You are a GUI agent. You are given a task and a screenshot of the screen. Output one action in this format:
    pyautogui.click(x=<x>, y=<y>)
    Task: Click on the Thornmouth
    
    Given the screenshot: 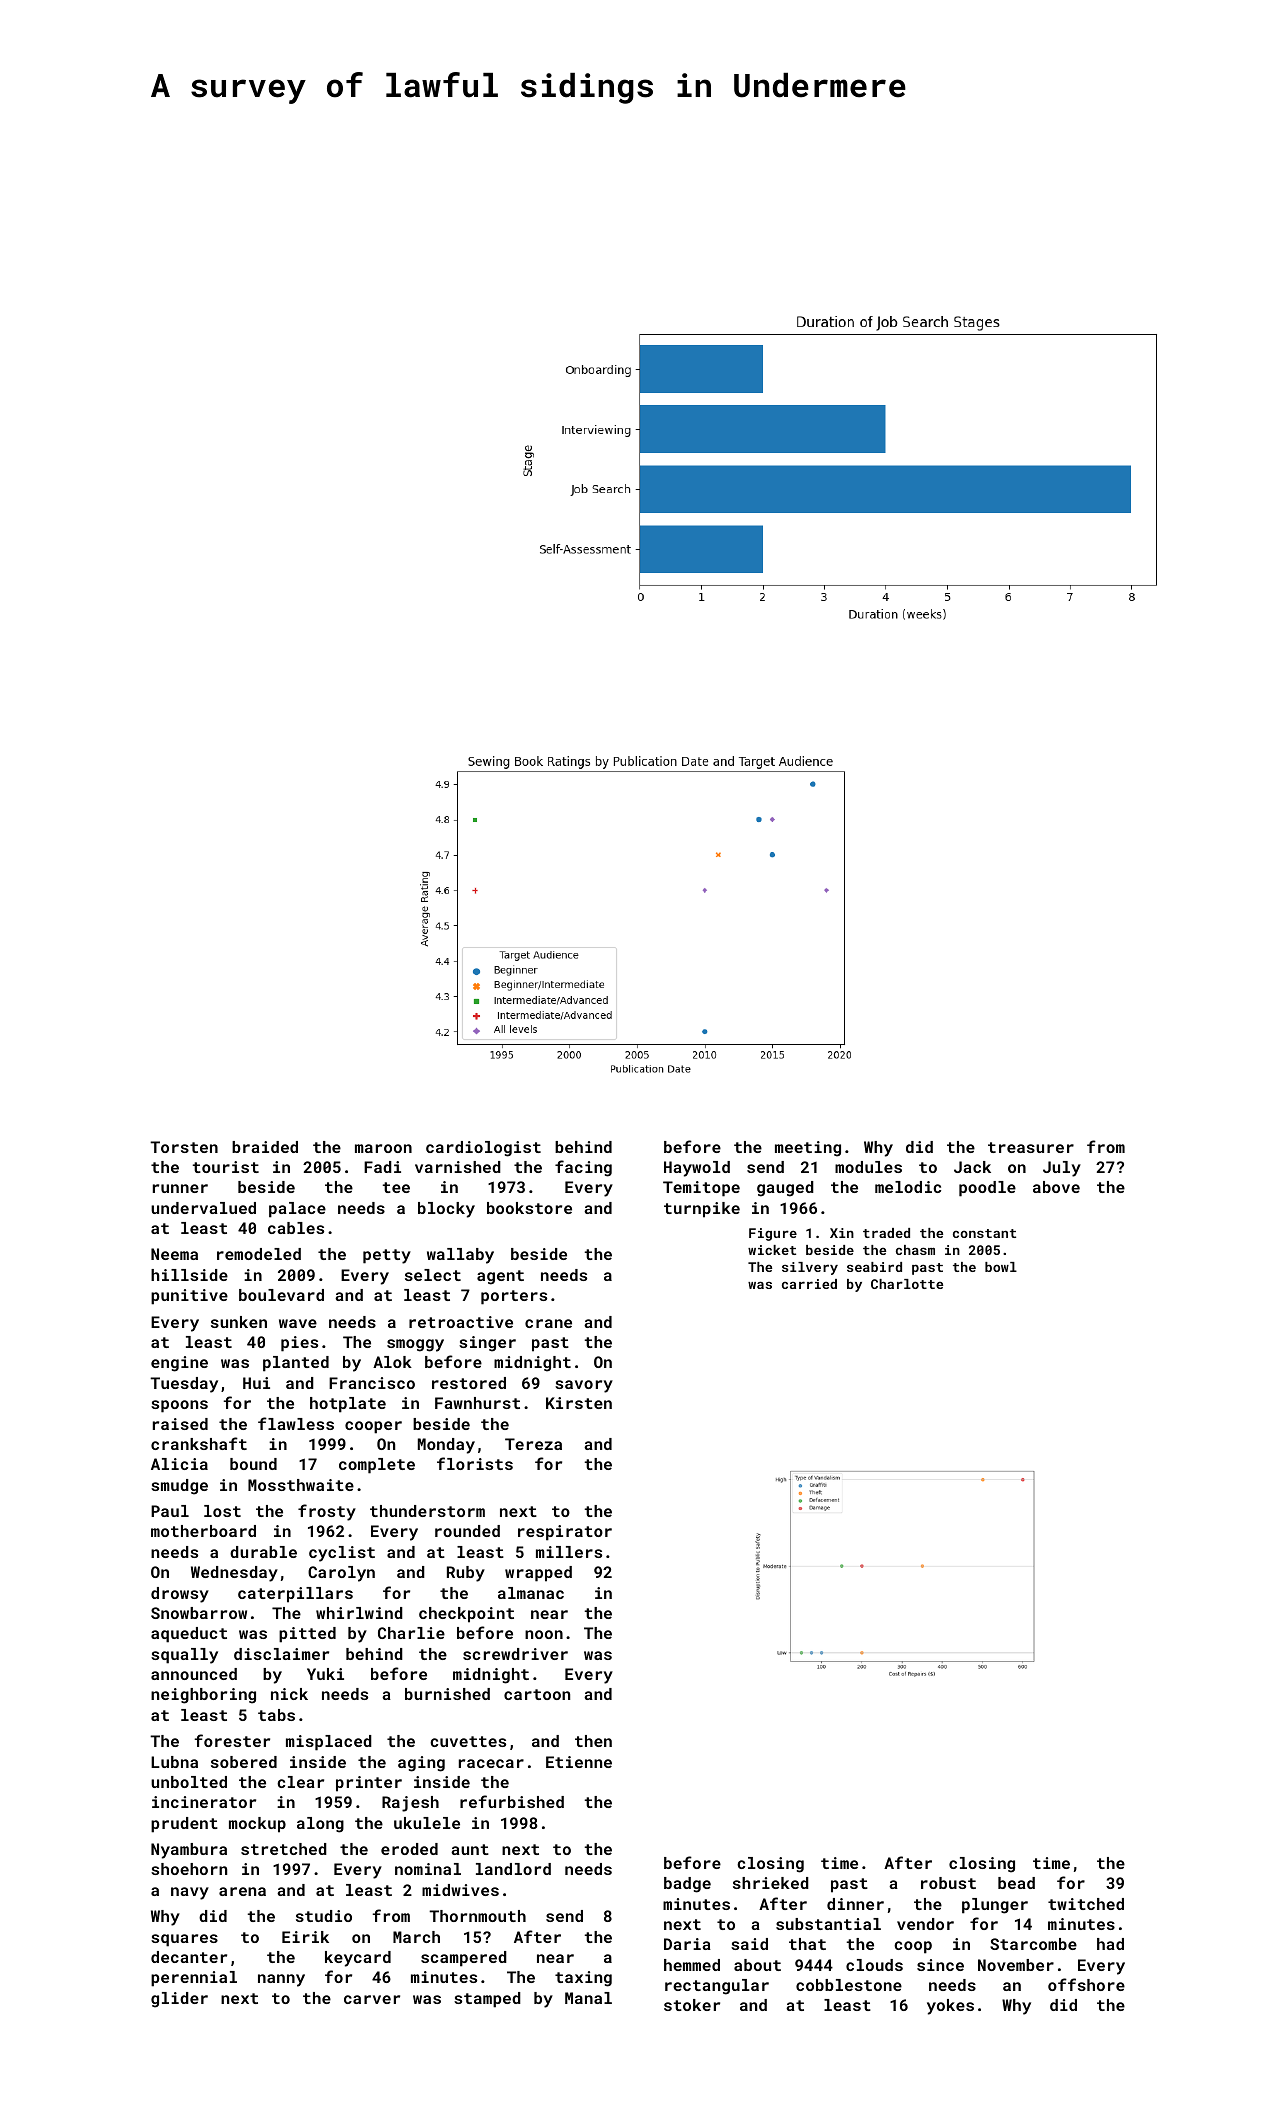 What is the action you would take?
    pyautogui.click(x=477, y=1916)
